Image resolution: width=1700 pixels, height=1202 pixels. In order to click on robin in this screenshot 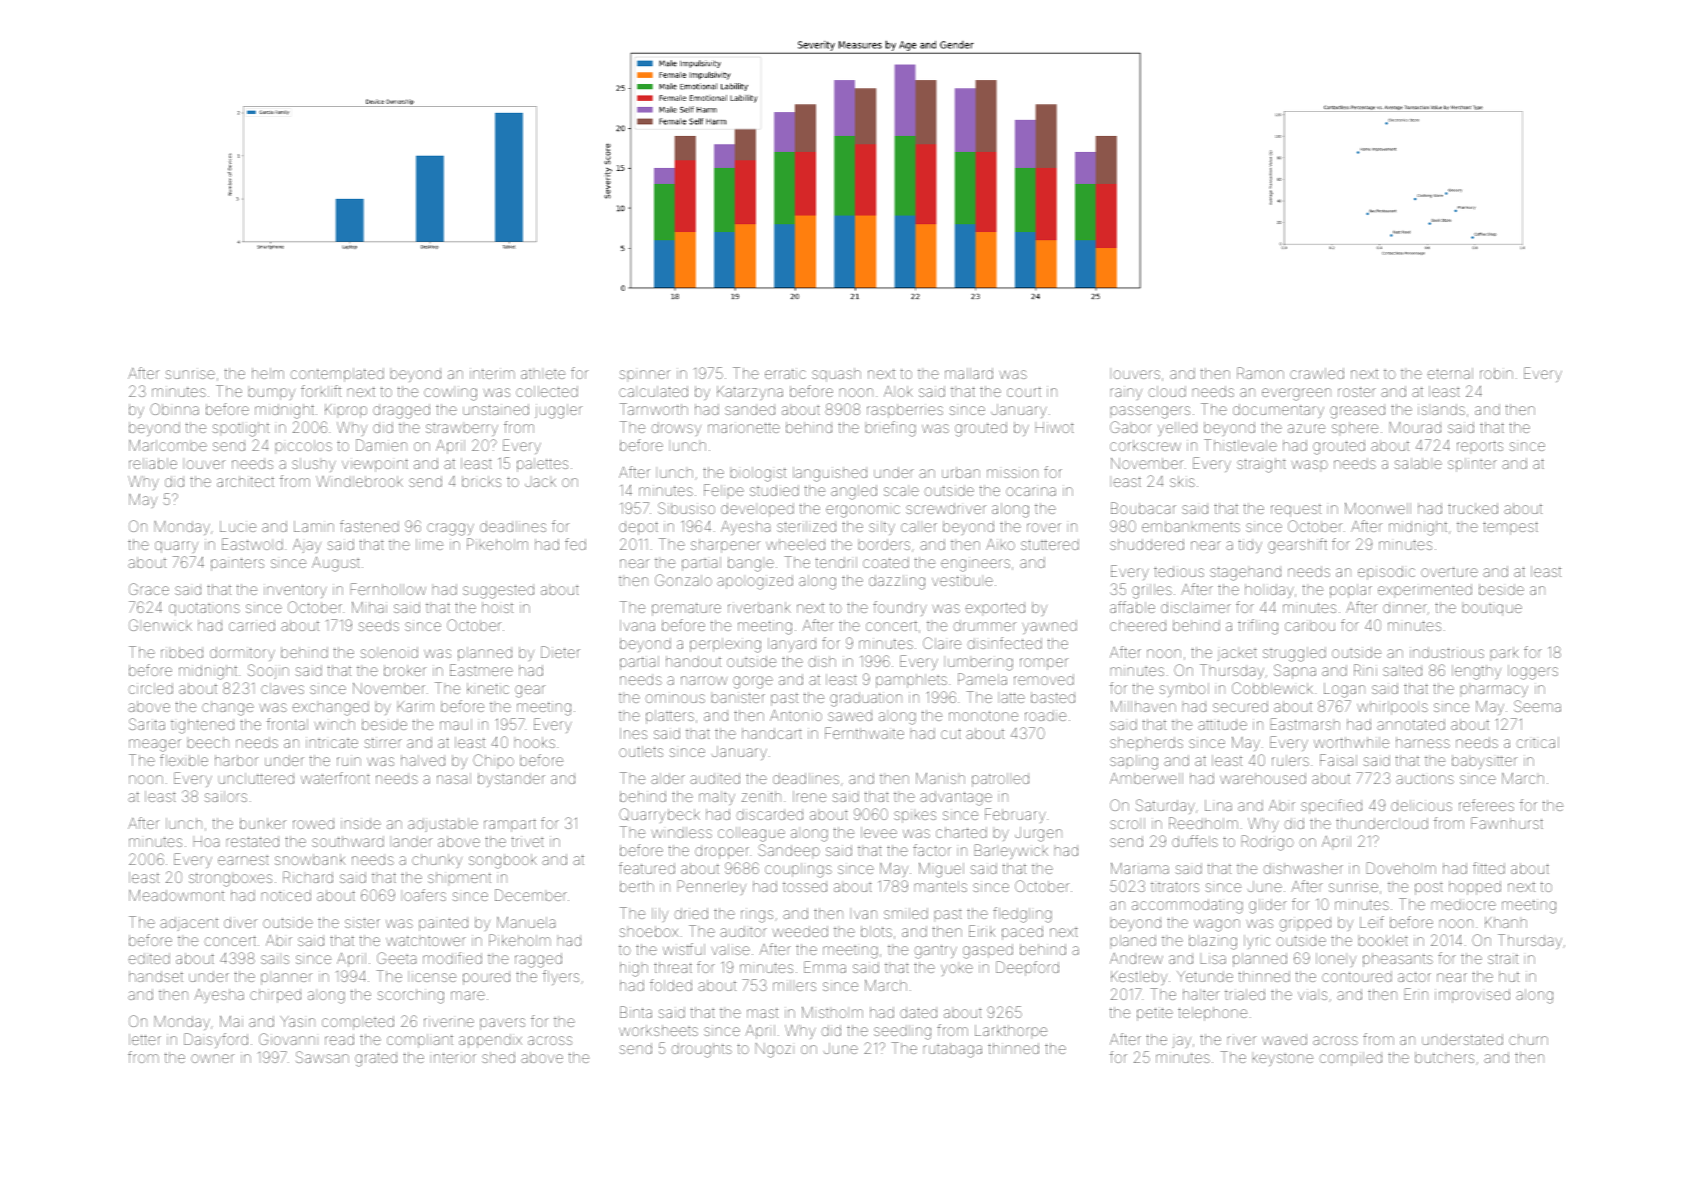, I will do `click(1496, 373)`.
